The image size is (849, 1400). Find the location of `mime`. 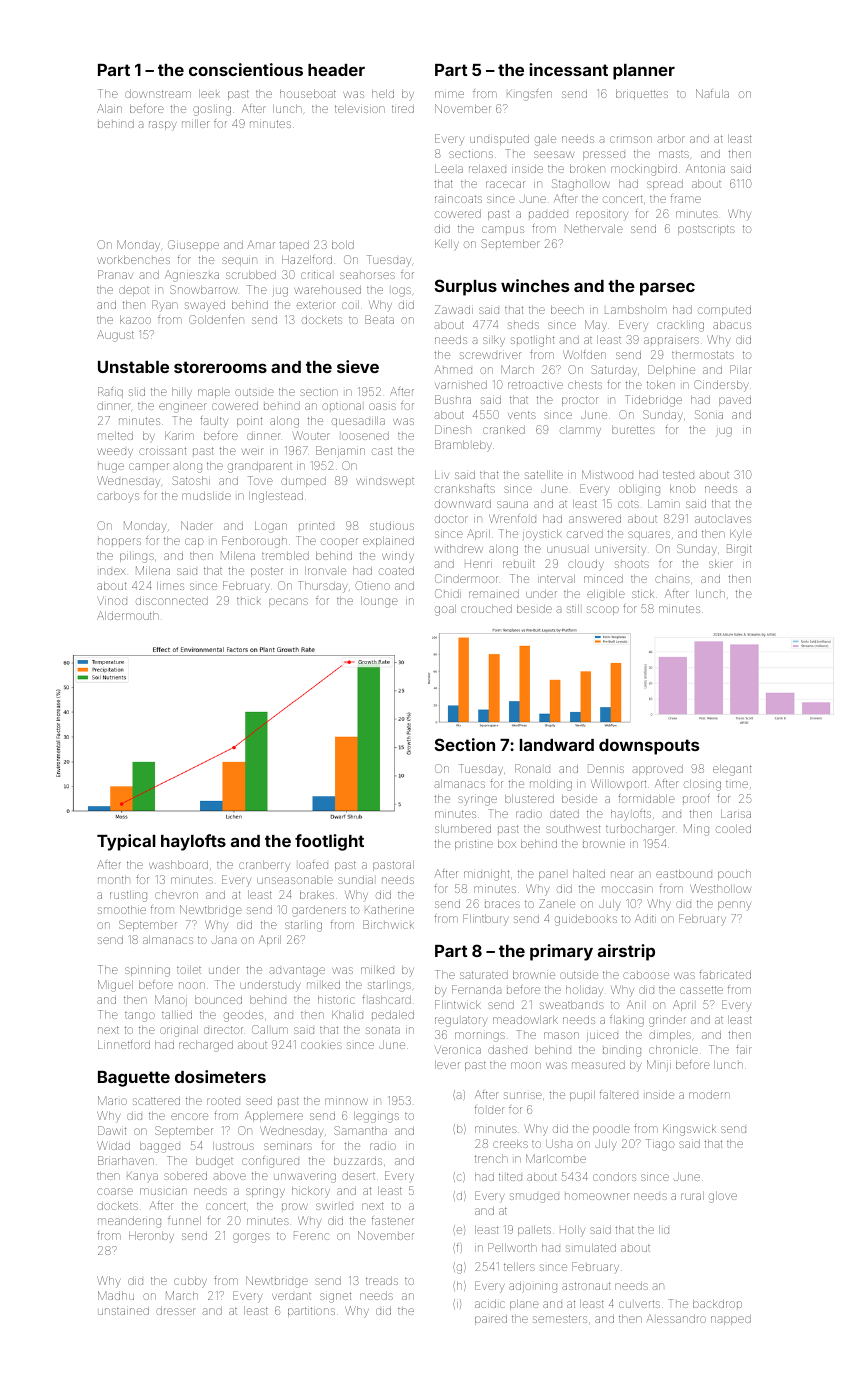

mime is located at coordinates (449, 94).
